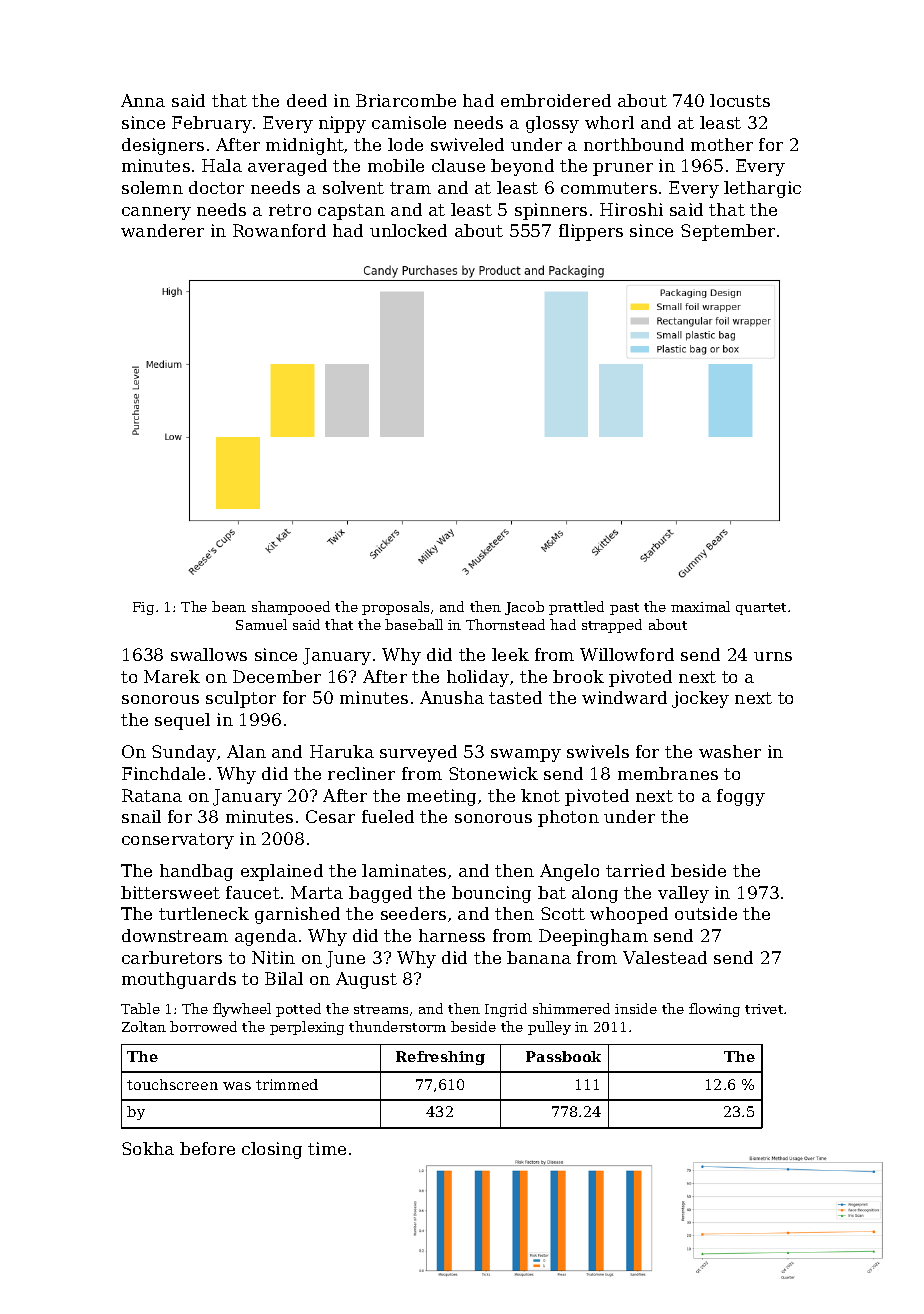  I want to click on maximal, so click(700, 606).
